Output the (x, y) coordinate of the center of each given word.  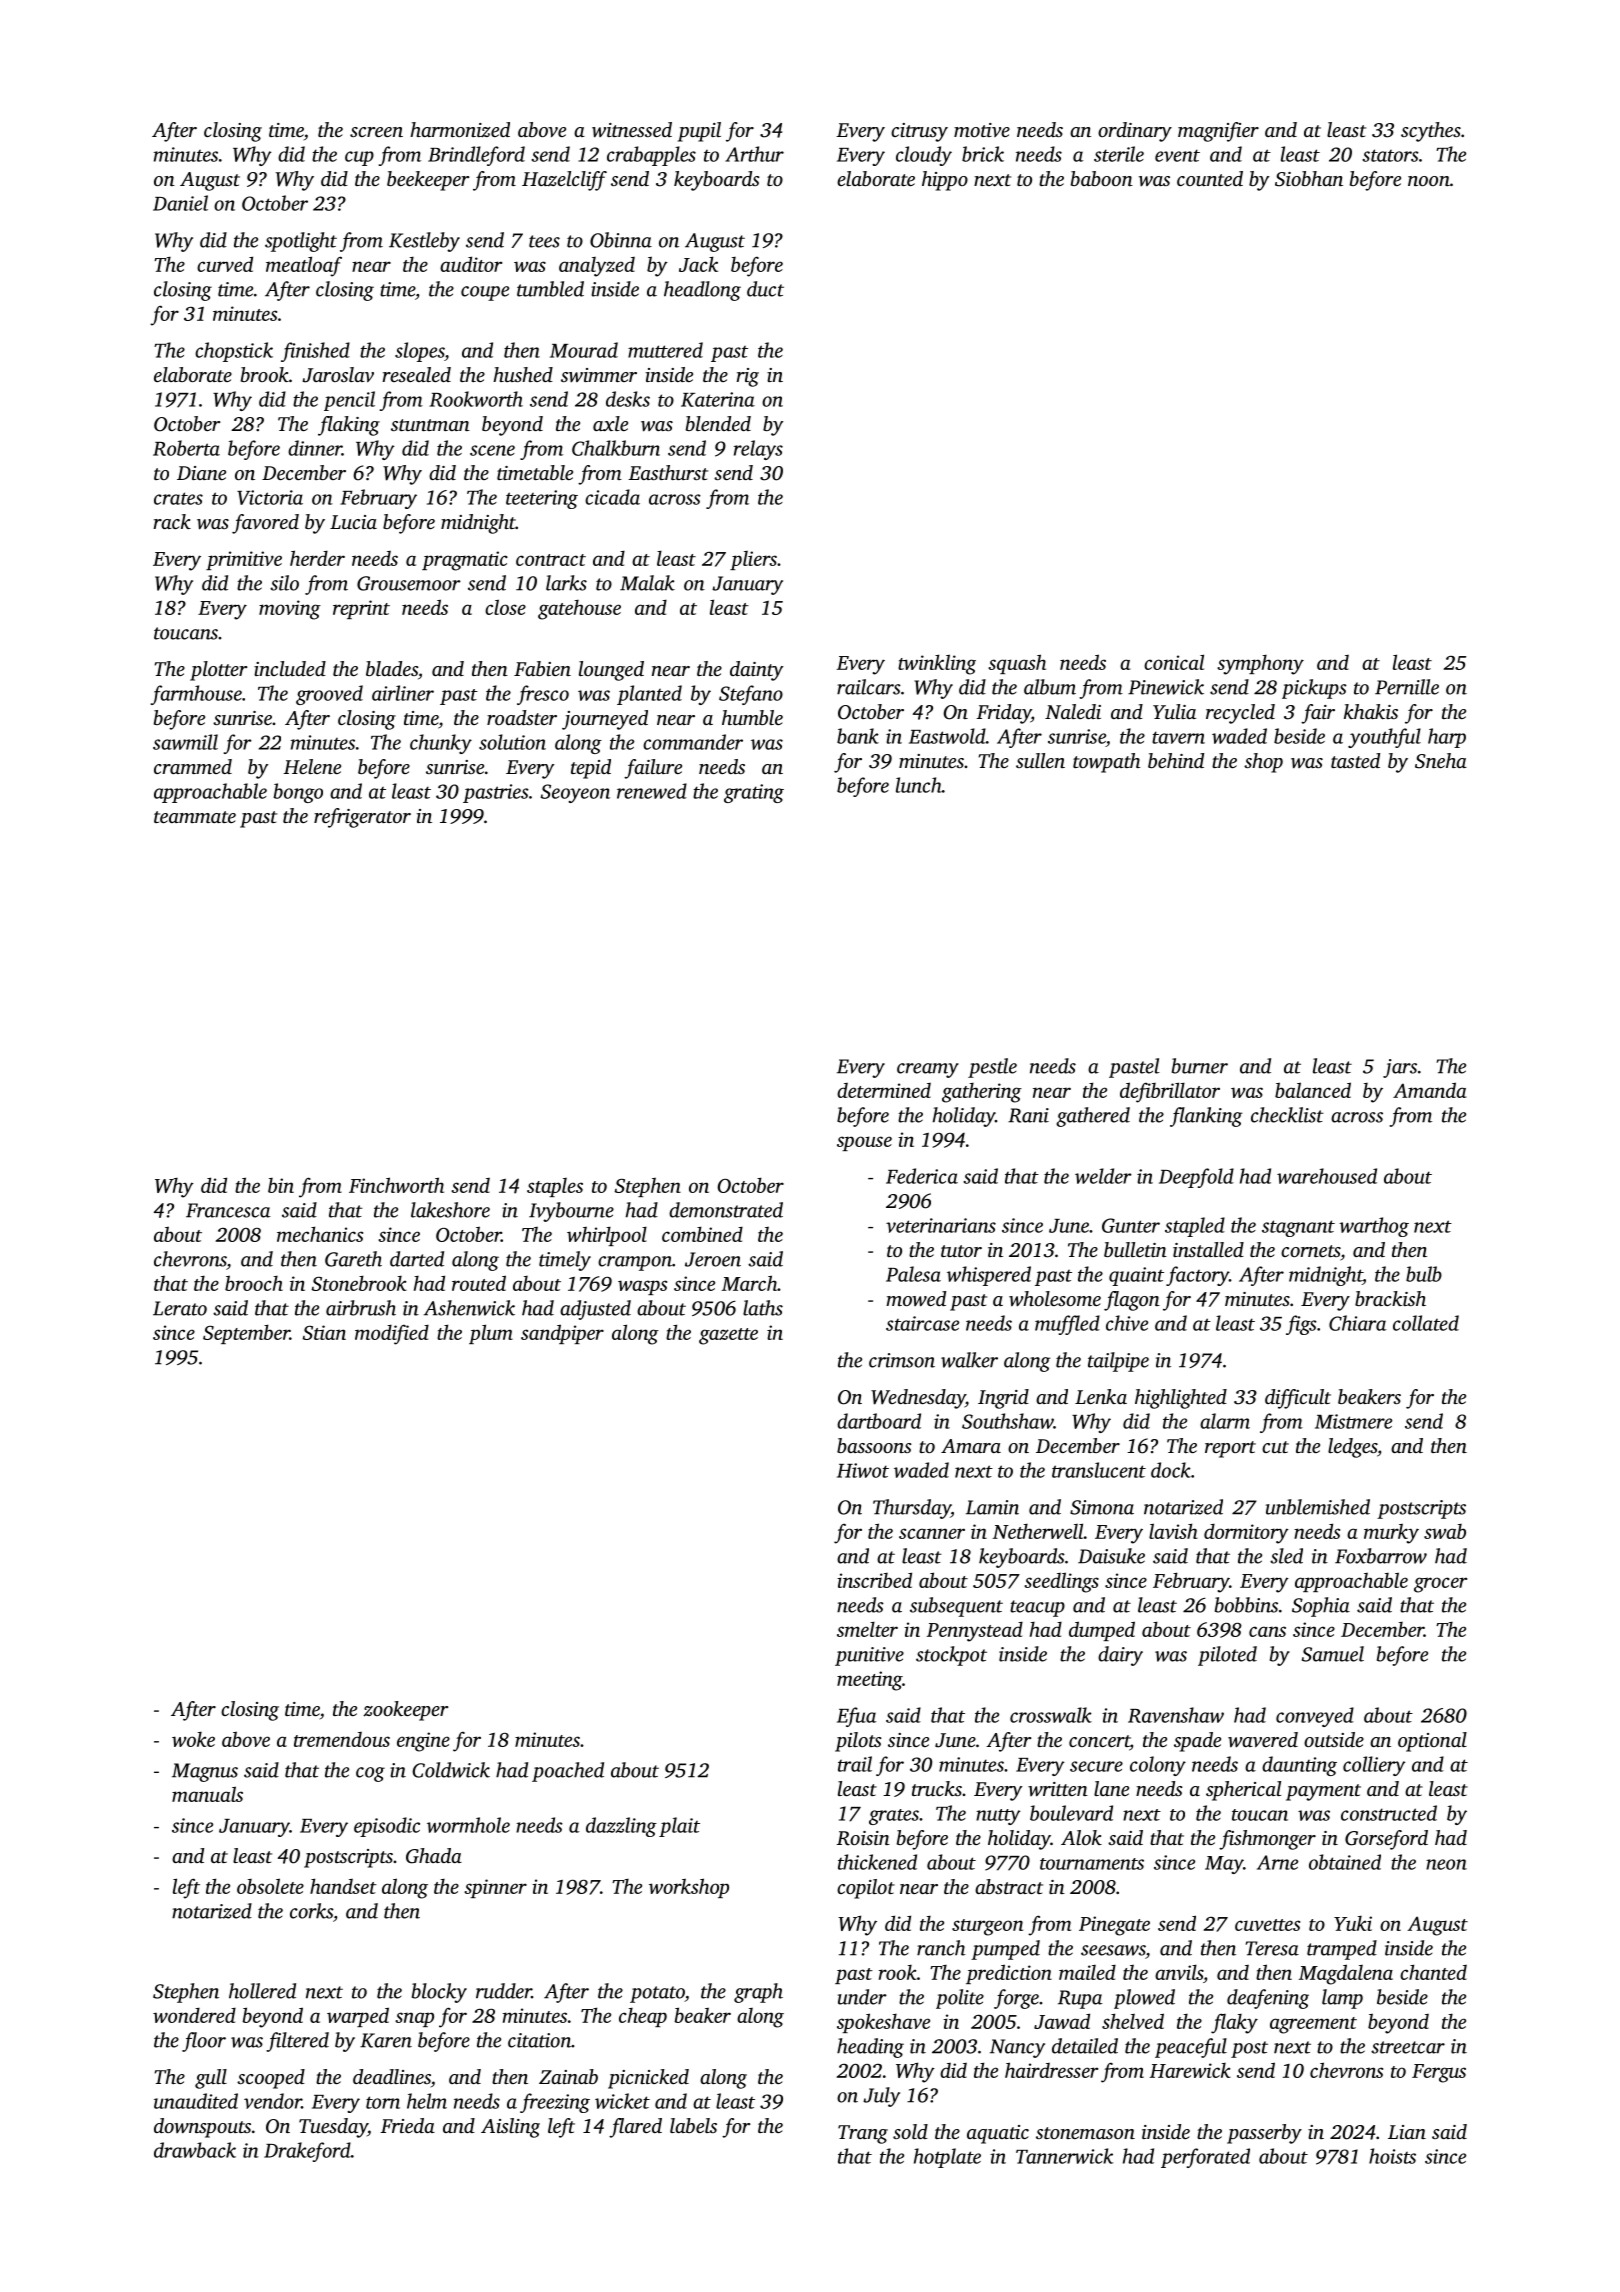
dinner (315, 448)
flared (635, 2128)
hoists (1392, 2156)
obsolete (270, 1886)
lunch (919, 785)
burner (1200, 1066)
